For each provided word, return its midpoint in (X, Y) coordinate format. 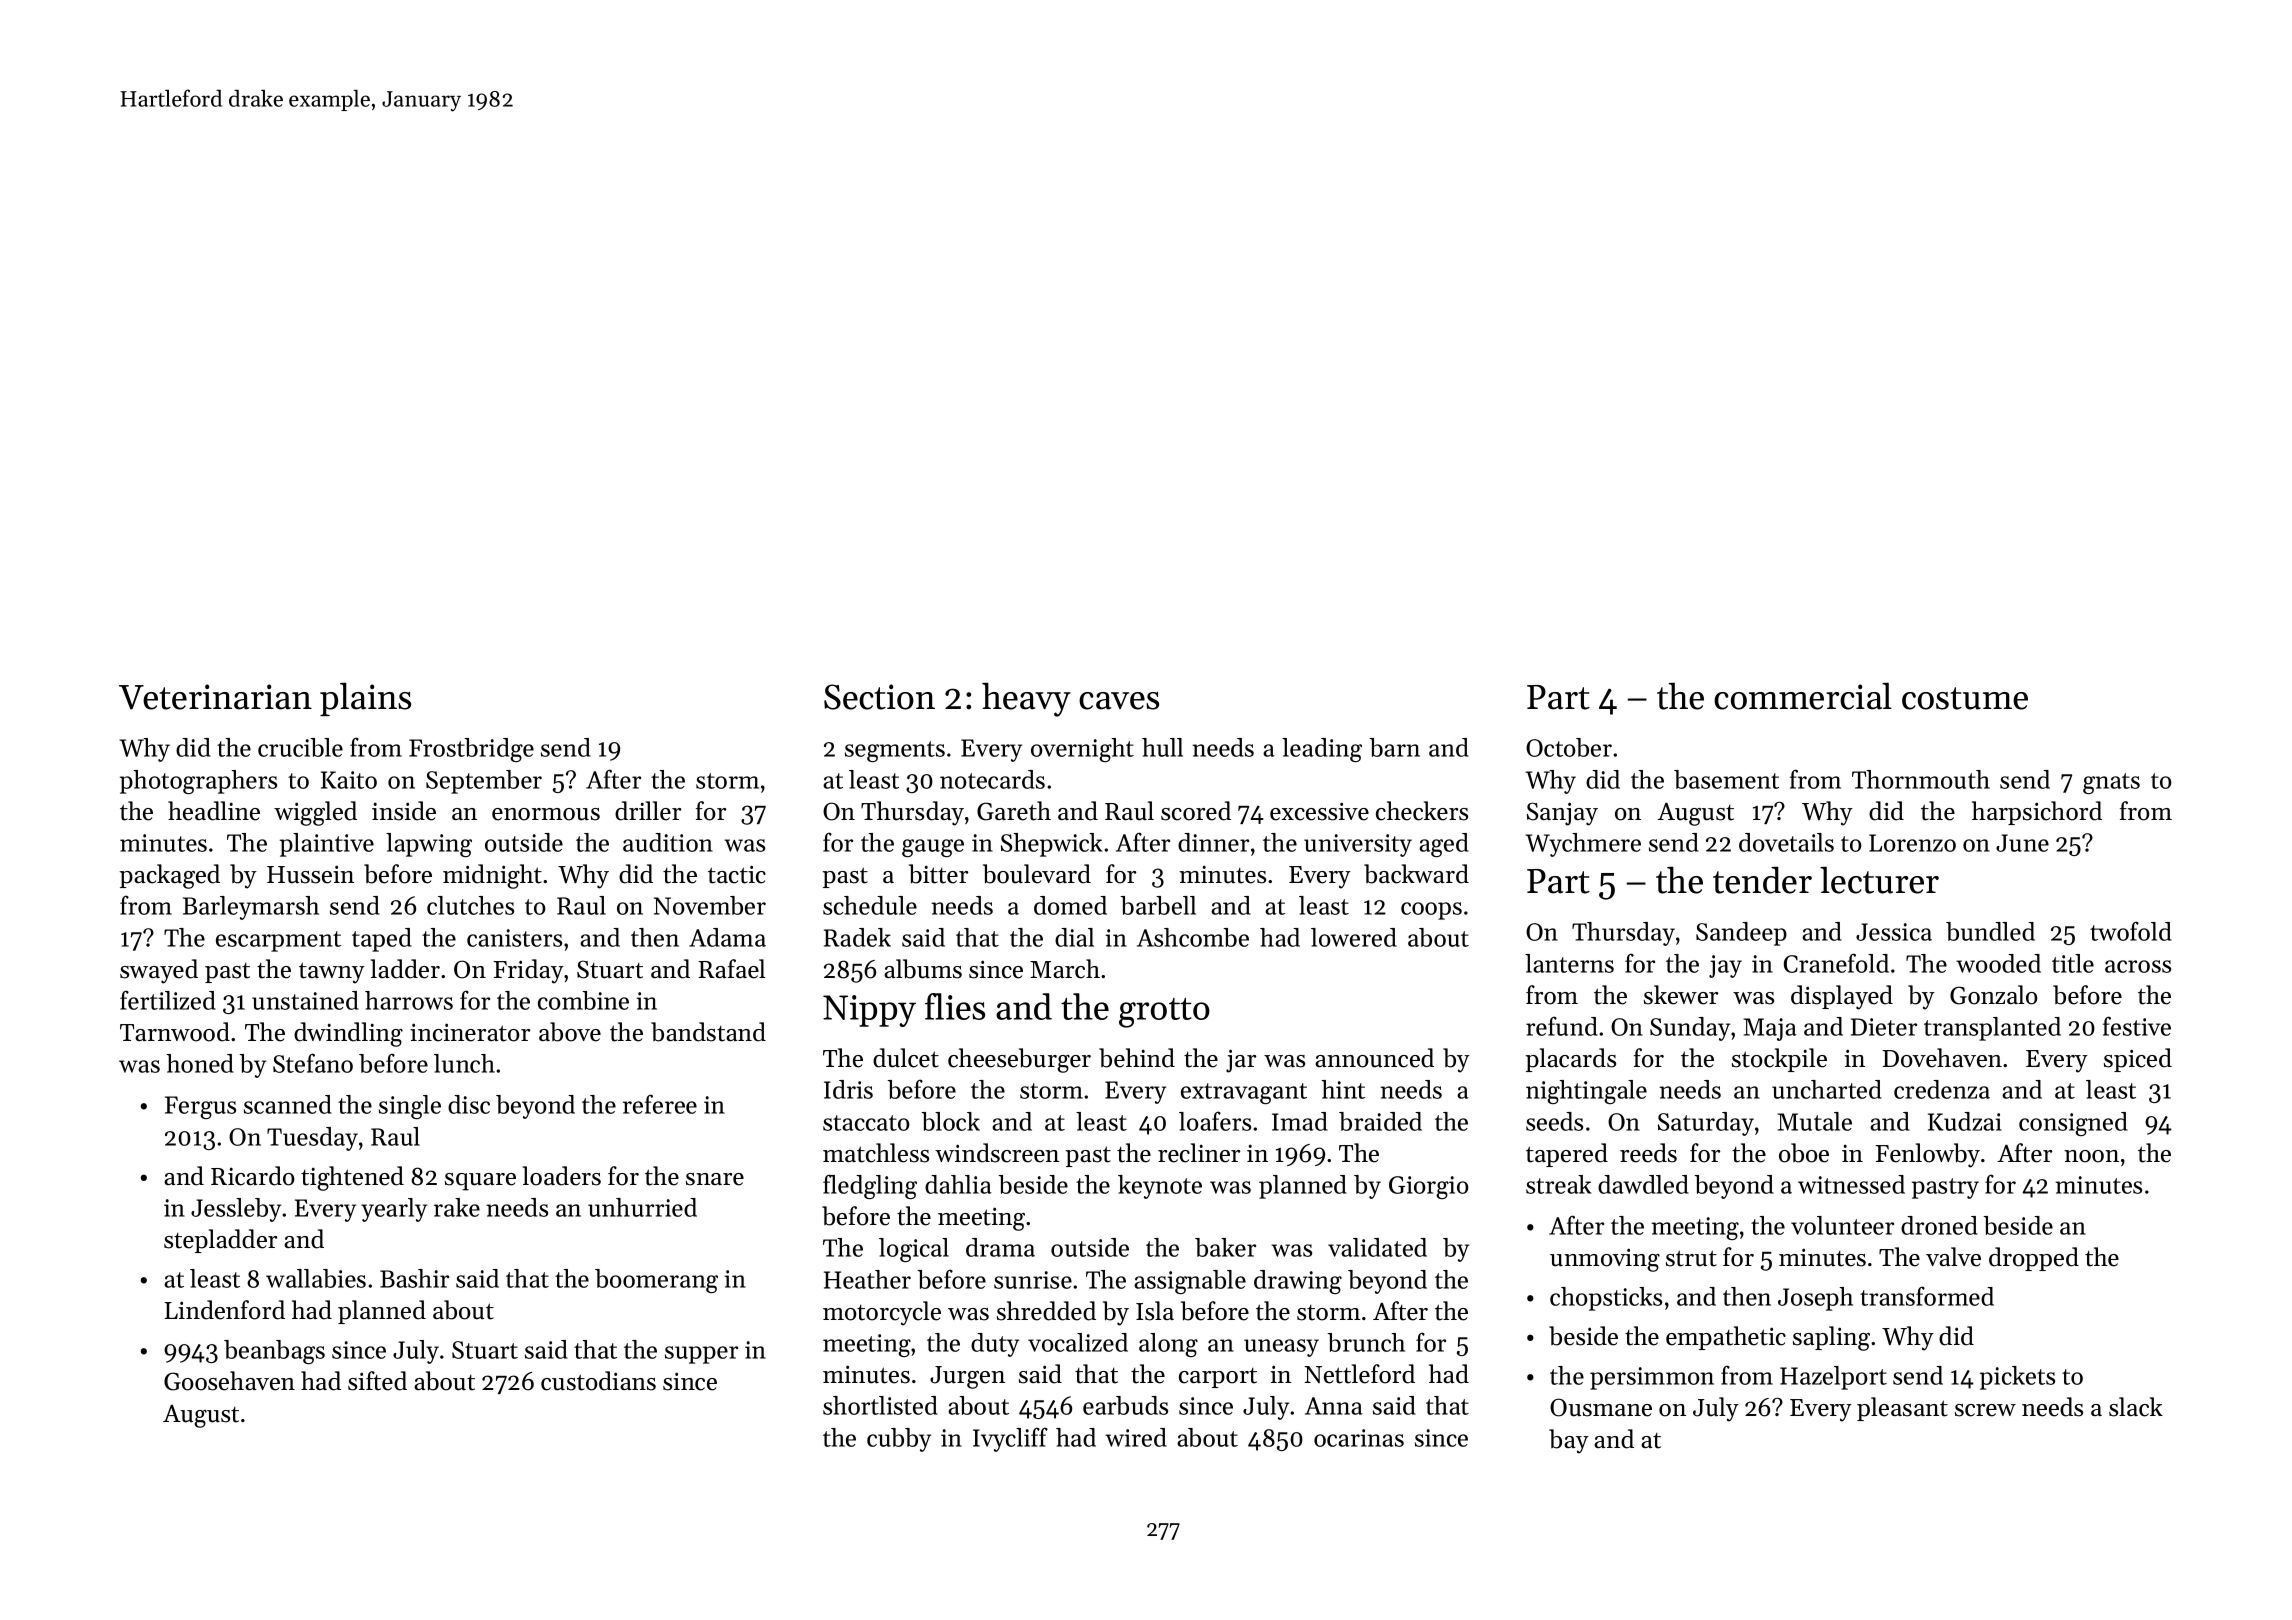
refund (1562, 1026)
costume (1965, 698)
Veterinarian (215, 697)
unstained (305, 1000)
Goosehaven (229, 1381)
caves (1119, 701)
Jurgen (967, 1377)
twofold (2131, 931)
